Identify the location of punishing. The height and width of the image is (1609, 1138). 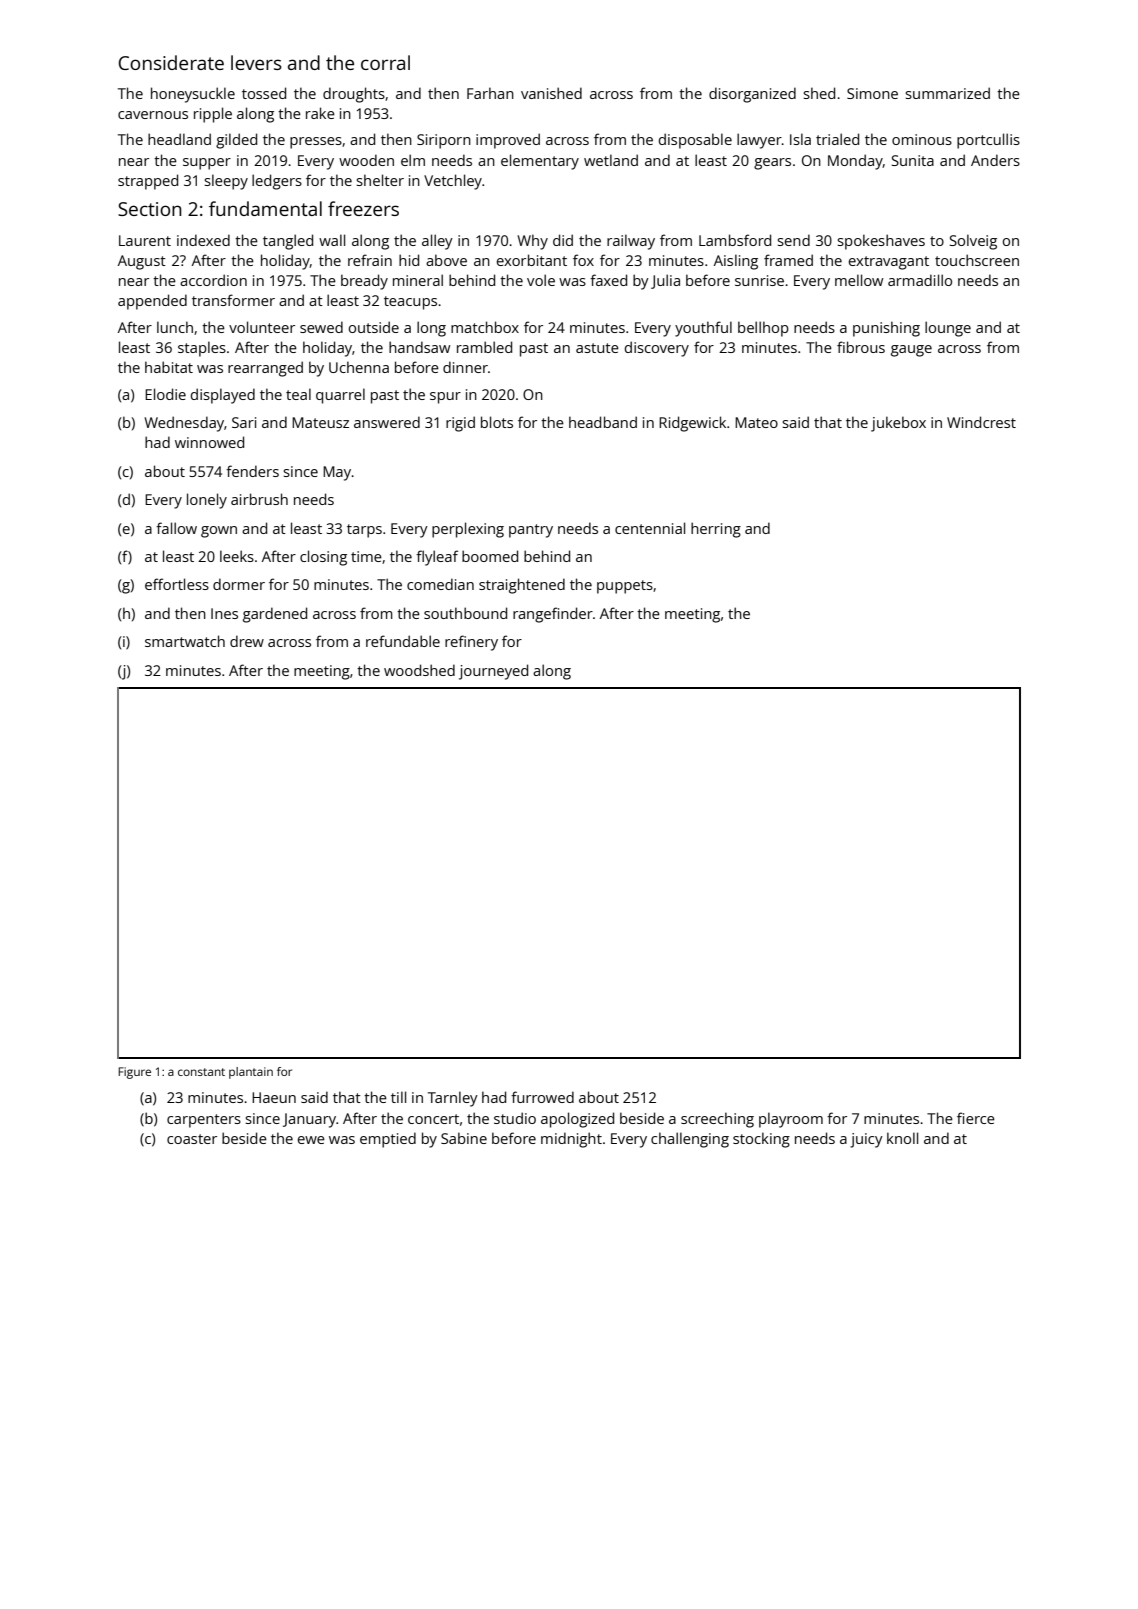
(886, 329).
